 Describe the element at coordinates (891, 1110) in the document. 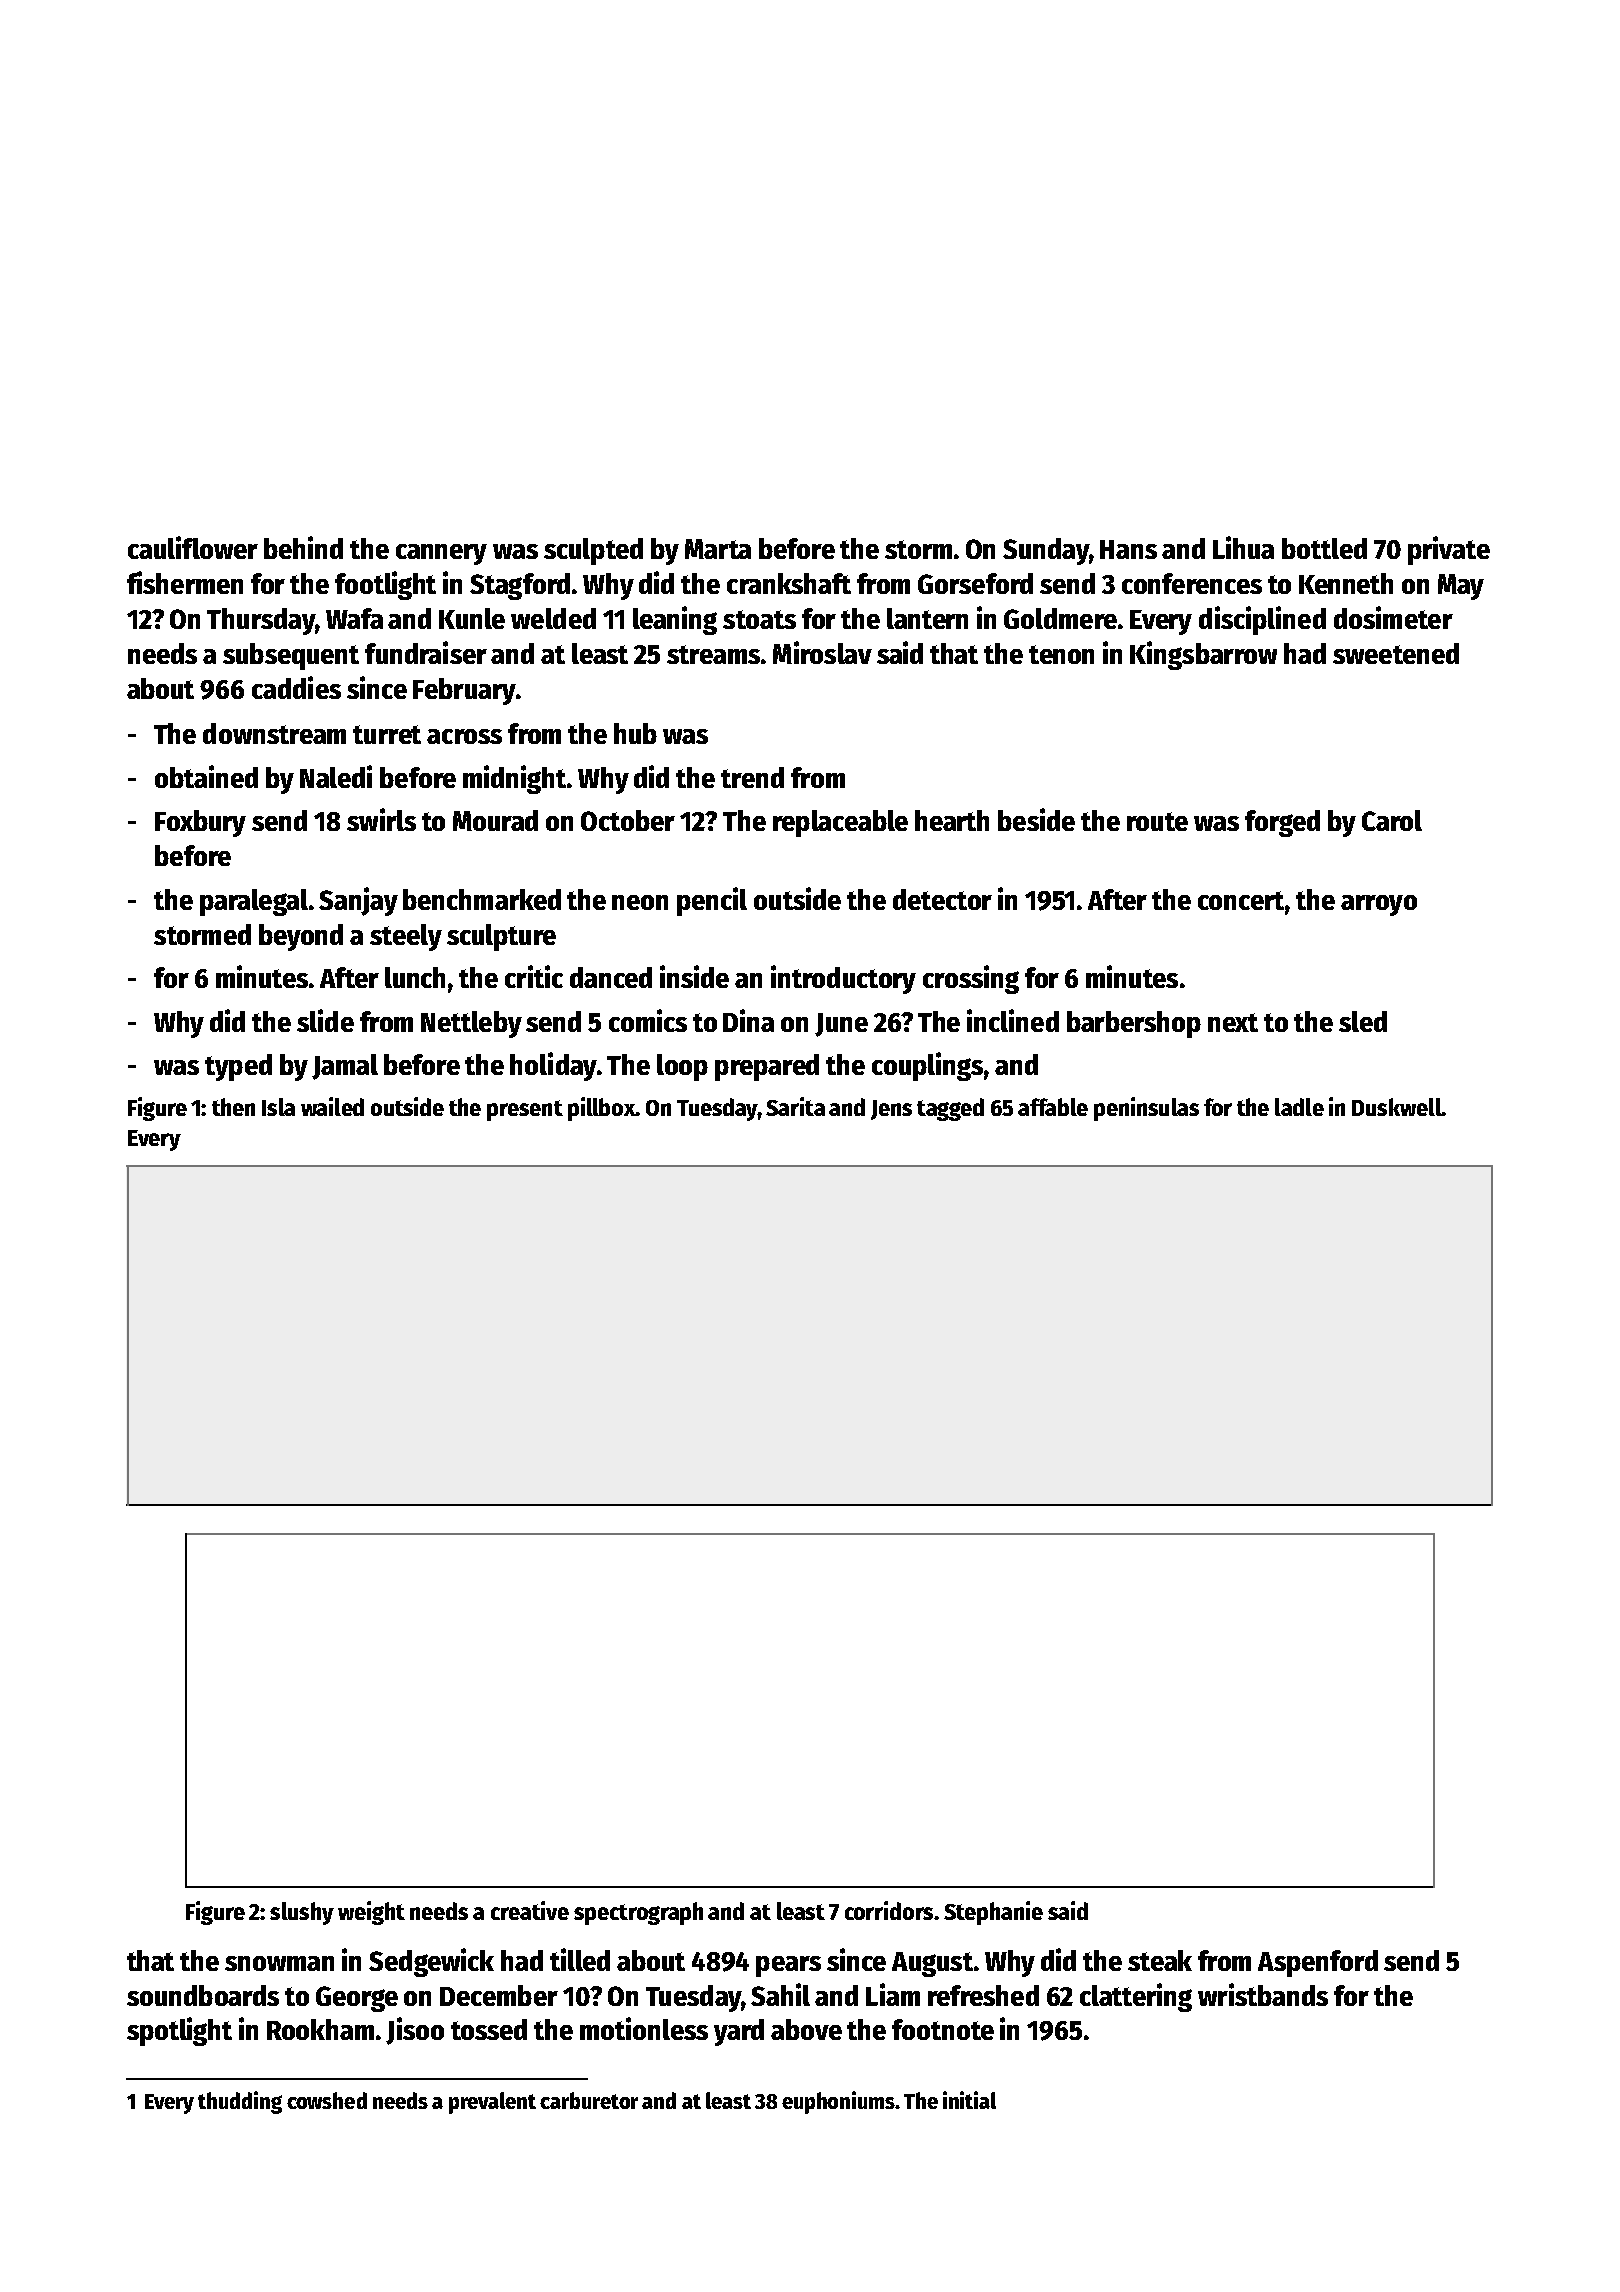

I see `Jens` at that location.
